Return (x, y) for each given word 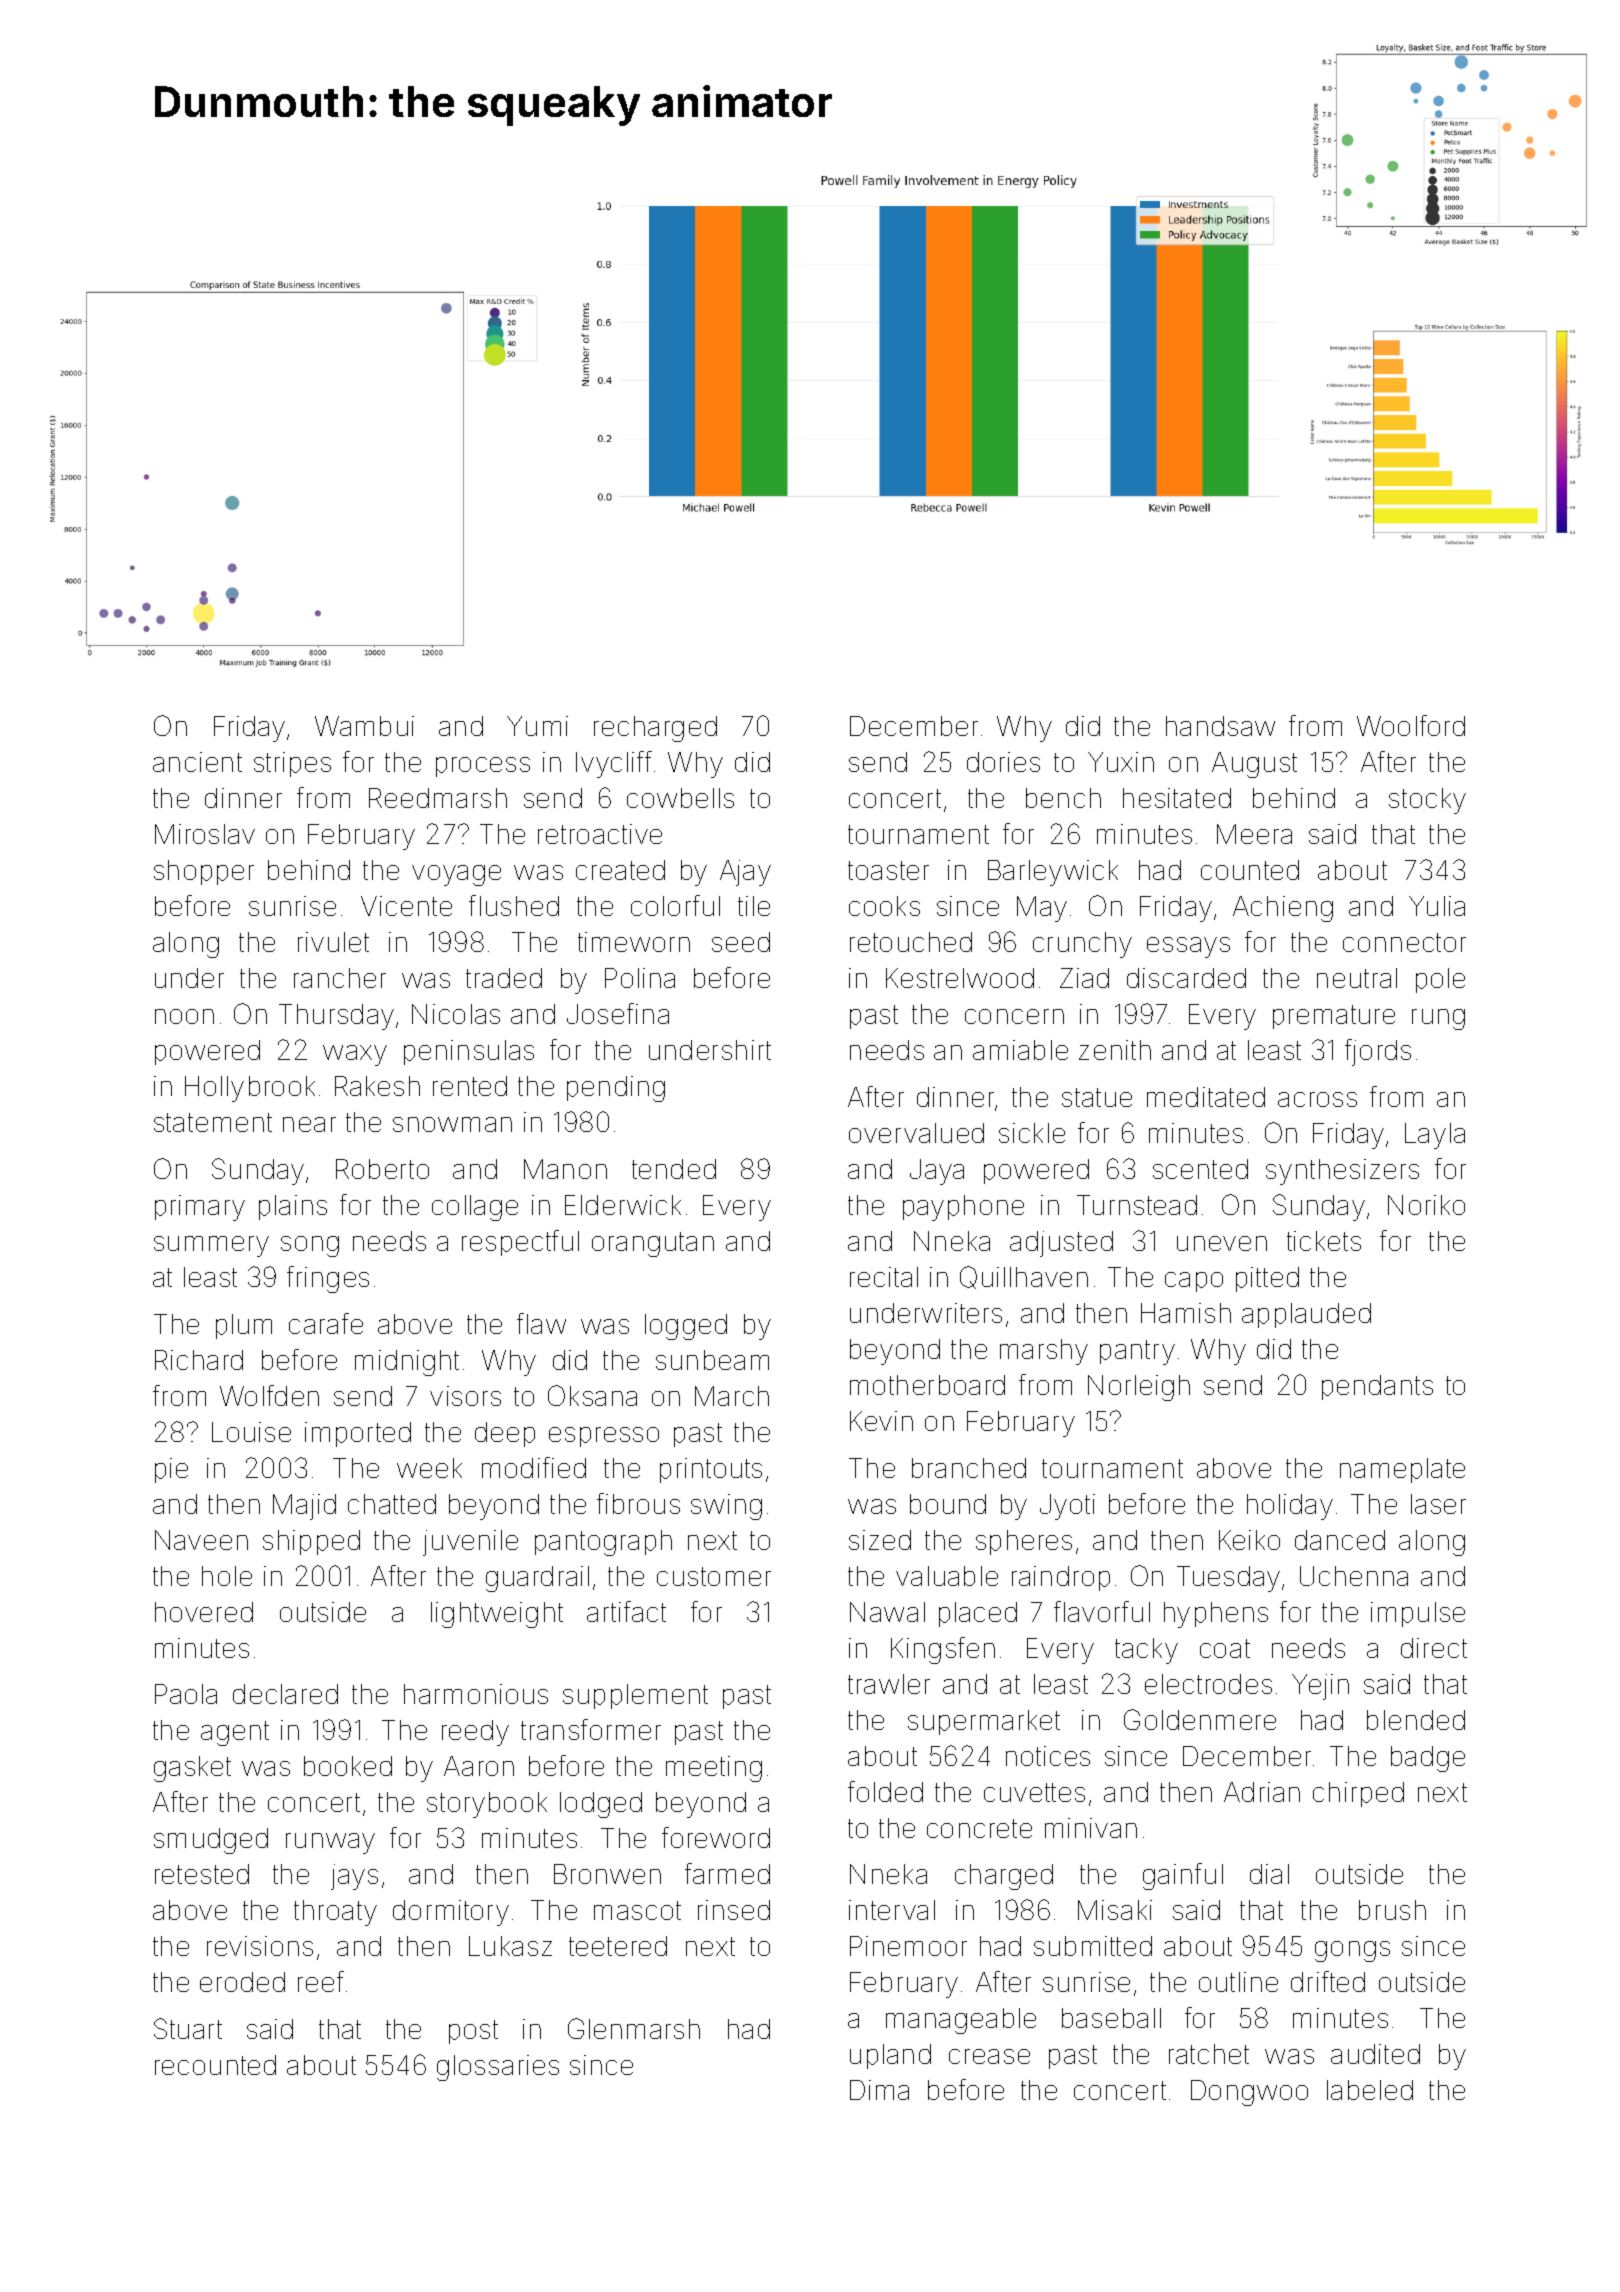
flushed (514, 905)
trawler (889, 1684)
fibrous (638, 1503)
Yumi (537, 726)
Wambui (364, 726)
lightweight (497, 1615)
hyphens (1216, 1615)
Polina (640, 978)
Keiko (1249, 1540)
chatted (392, 1504)
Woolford (1411, 725)
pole (1440, 980)
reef (321, 1981)
